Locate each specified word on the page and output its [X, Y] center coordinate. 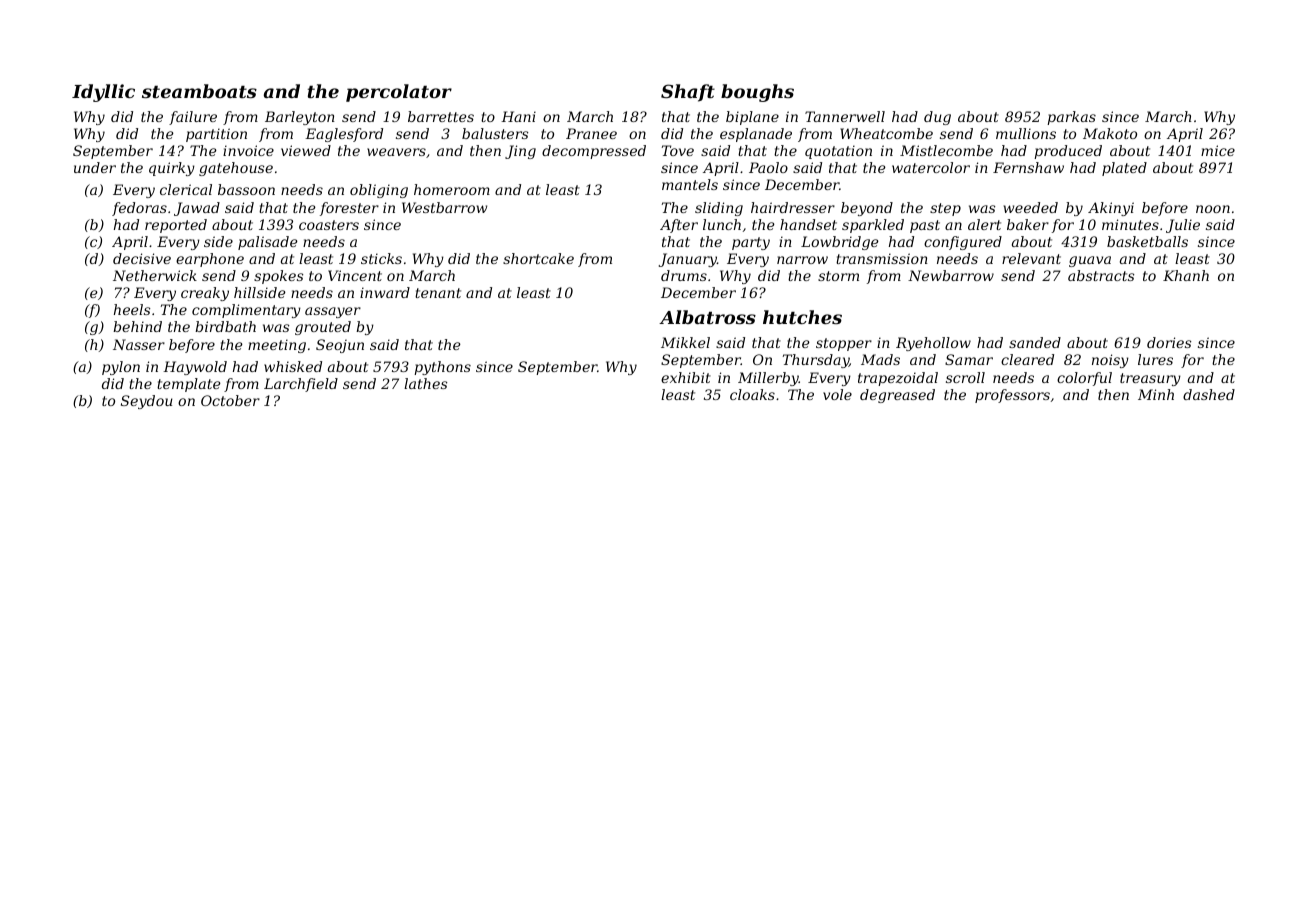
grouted [323, 328]
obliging [379, 191]
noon [1213, 209]
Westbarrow [444, 207]
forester [349, 209]
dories [1169, 342]
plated [1124, 169]
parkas [1071, 118]
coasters [329, 225]
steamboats [199, 91]
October [230, 400]
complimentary [246, 311]
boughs [757, 93]
